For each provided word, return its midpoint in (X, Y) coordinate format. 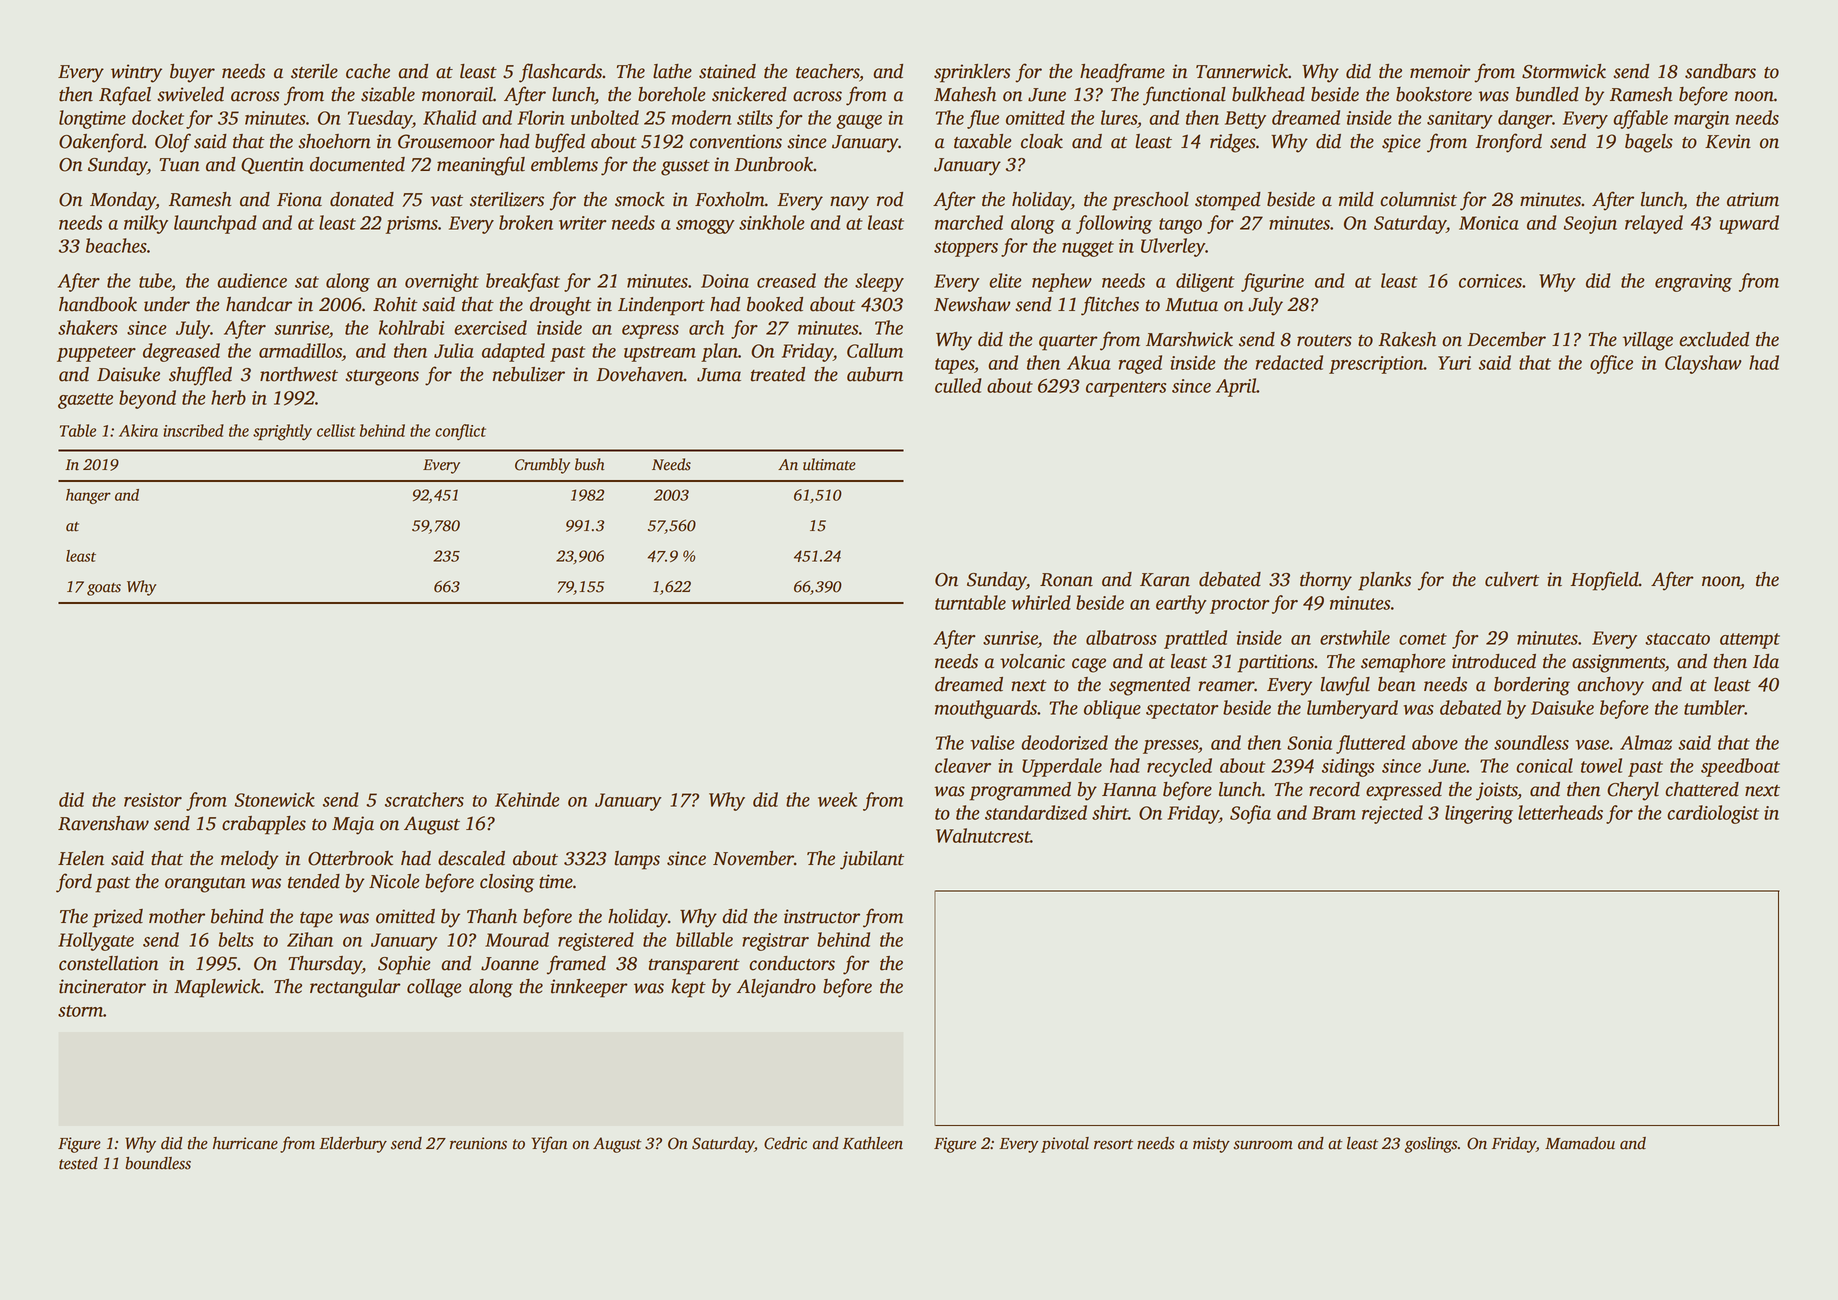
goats (104, 589)
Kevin (1728, 141)
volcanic (1032, 661)
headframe (1122, 73)
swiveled (190, 94)
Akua (1089, 362)
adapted (513, 352)
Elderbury (353, 1145)
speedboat (1740, 767)
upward (1749, 224)
